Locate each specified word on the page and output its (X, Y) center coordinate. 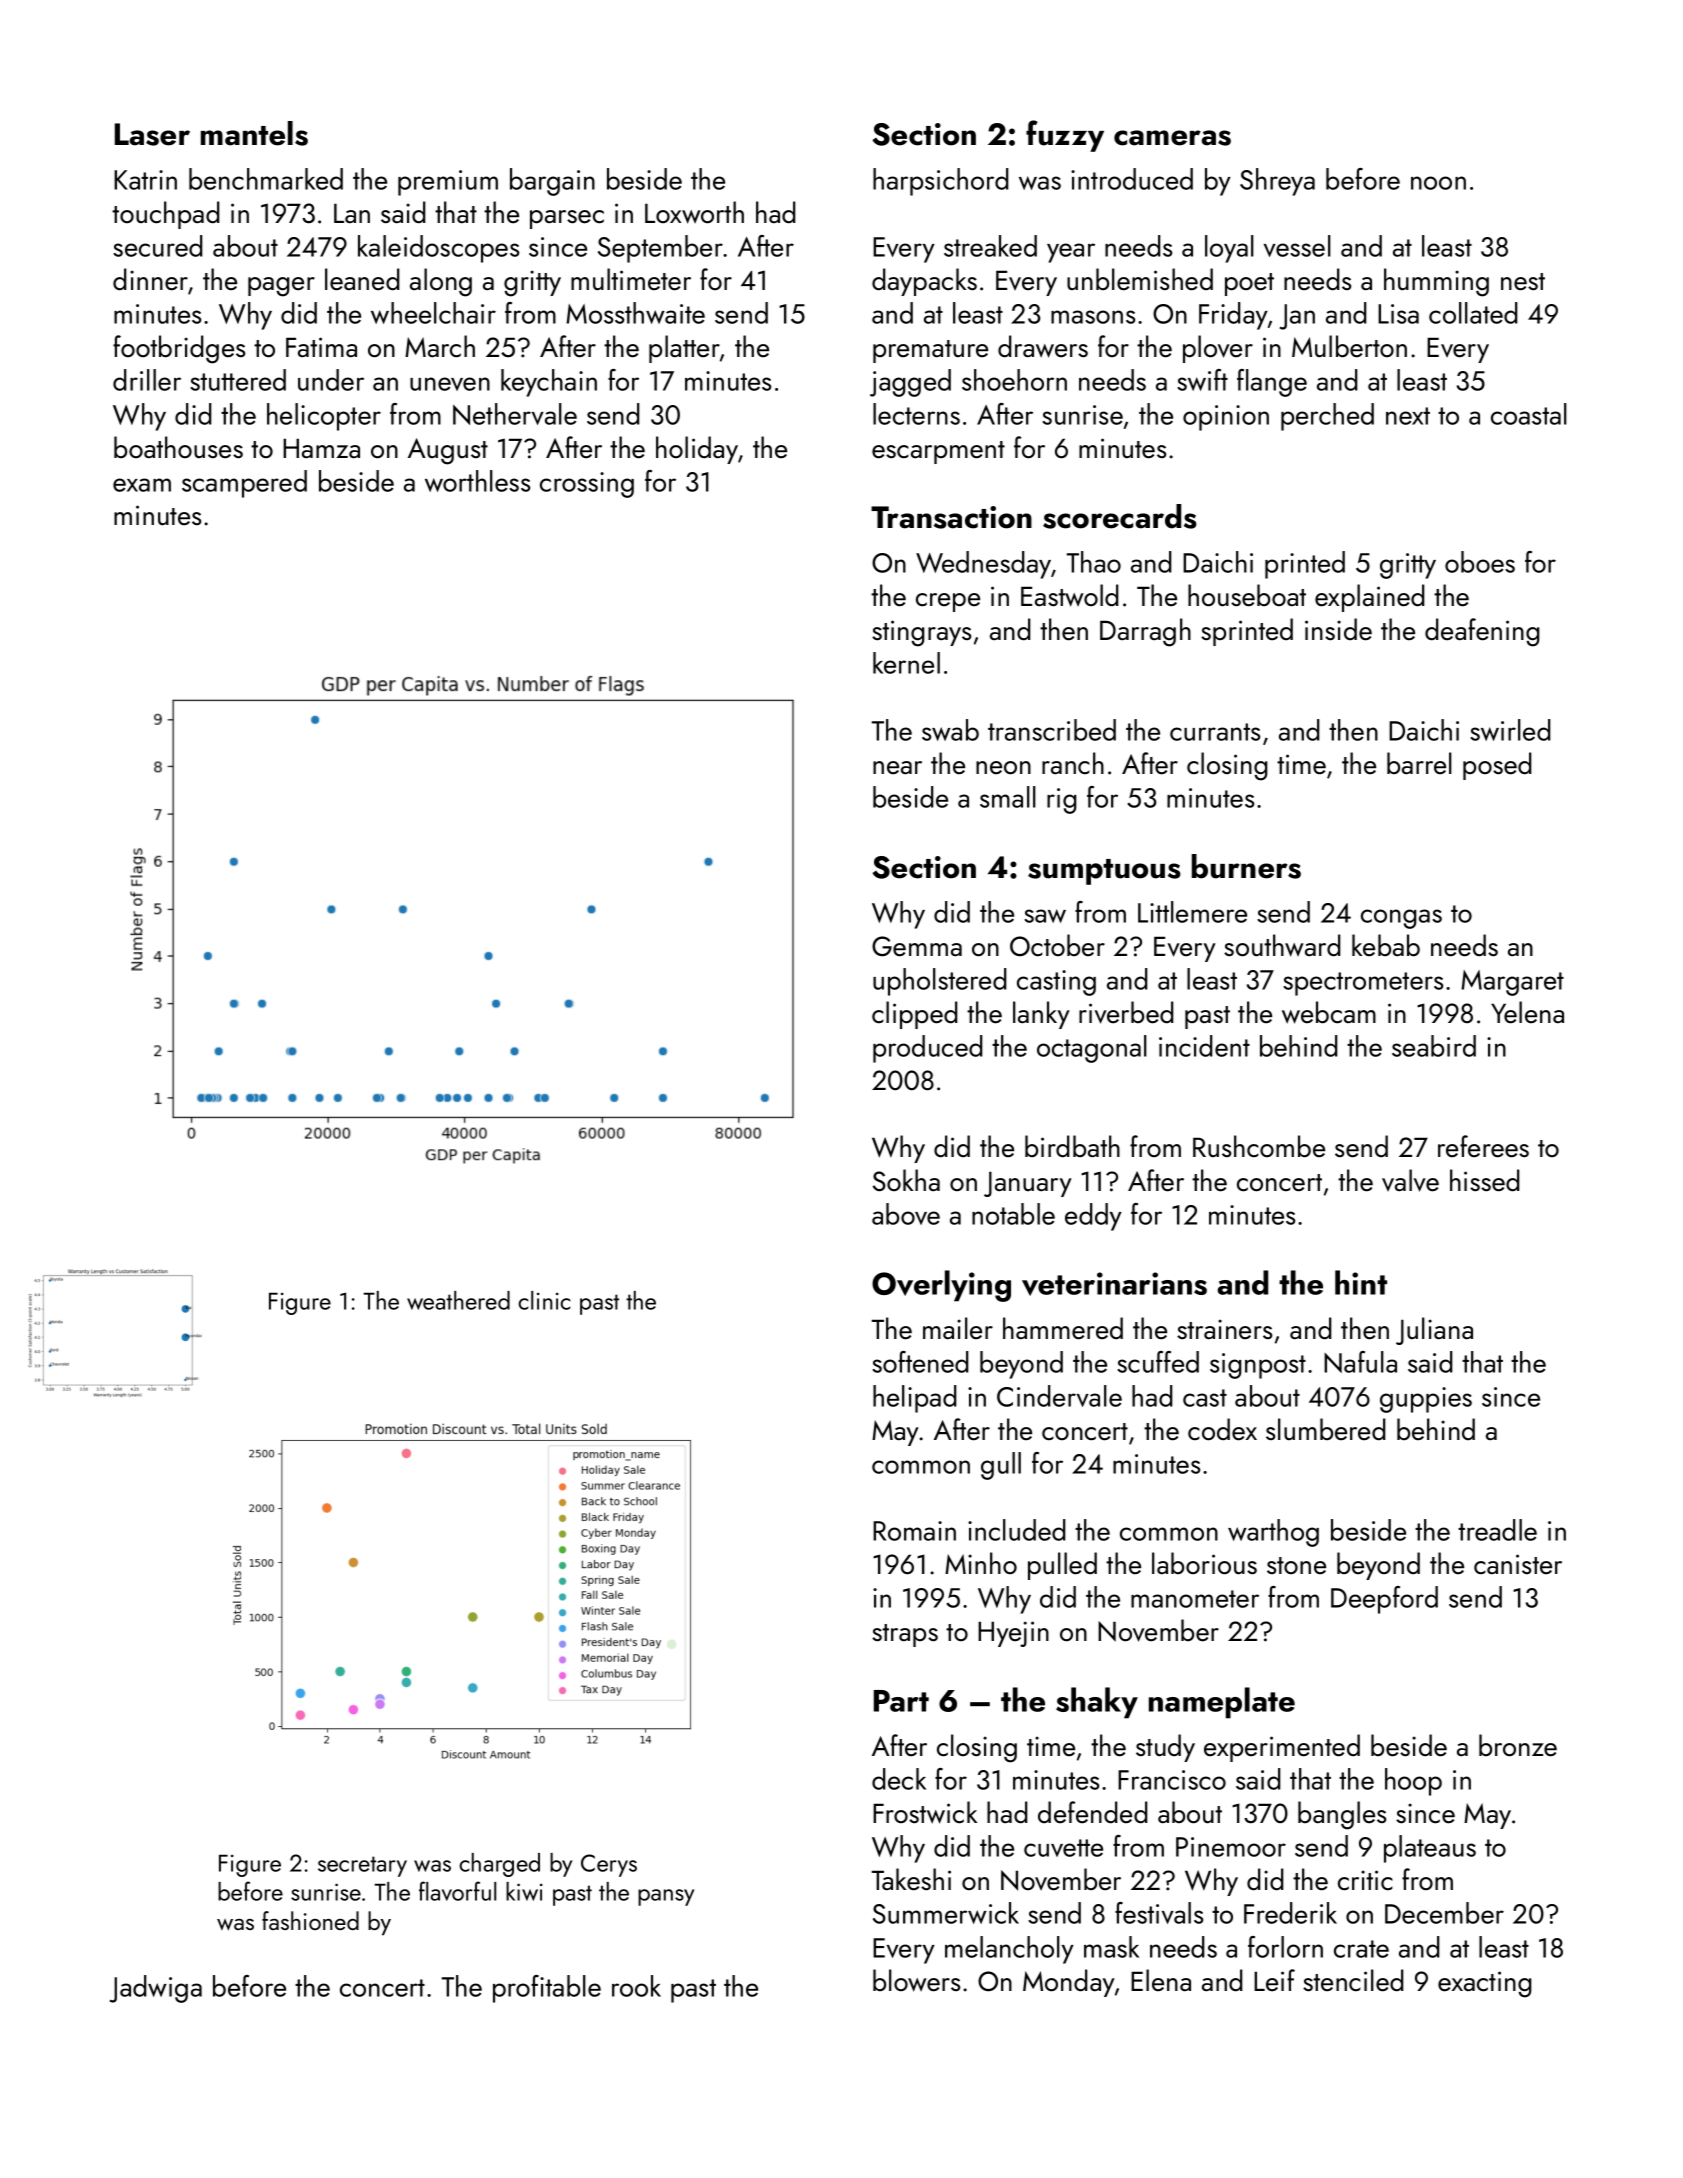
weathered (458, 1300)
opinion (1226, 418)
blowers (916, 1980)
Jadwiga (156, 1989)
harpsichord (941, 182)
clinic (544, 1300)
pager (281, 287)
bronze (1518, 1745)
